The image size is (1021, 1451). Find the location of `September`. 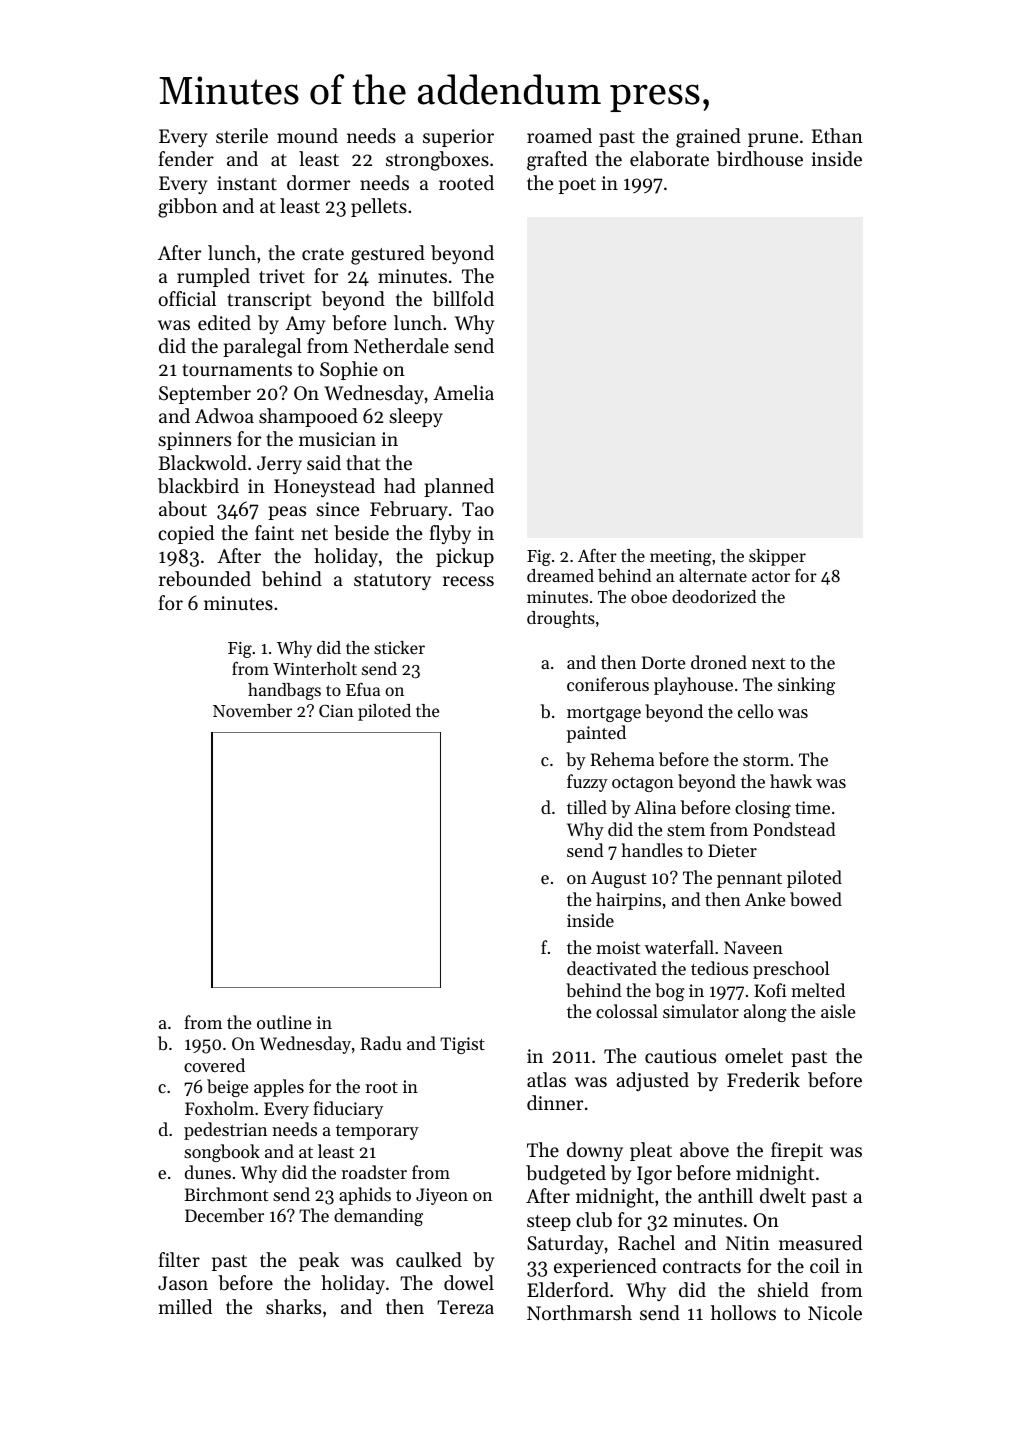

September is located at coordinates (205, 394).
